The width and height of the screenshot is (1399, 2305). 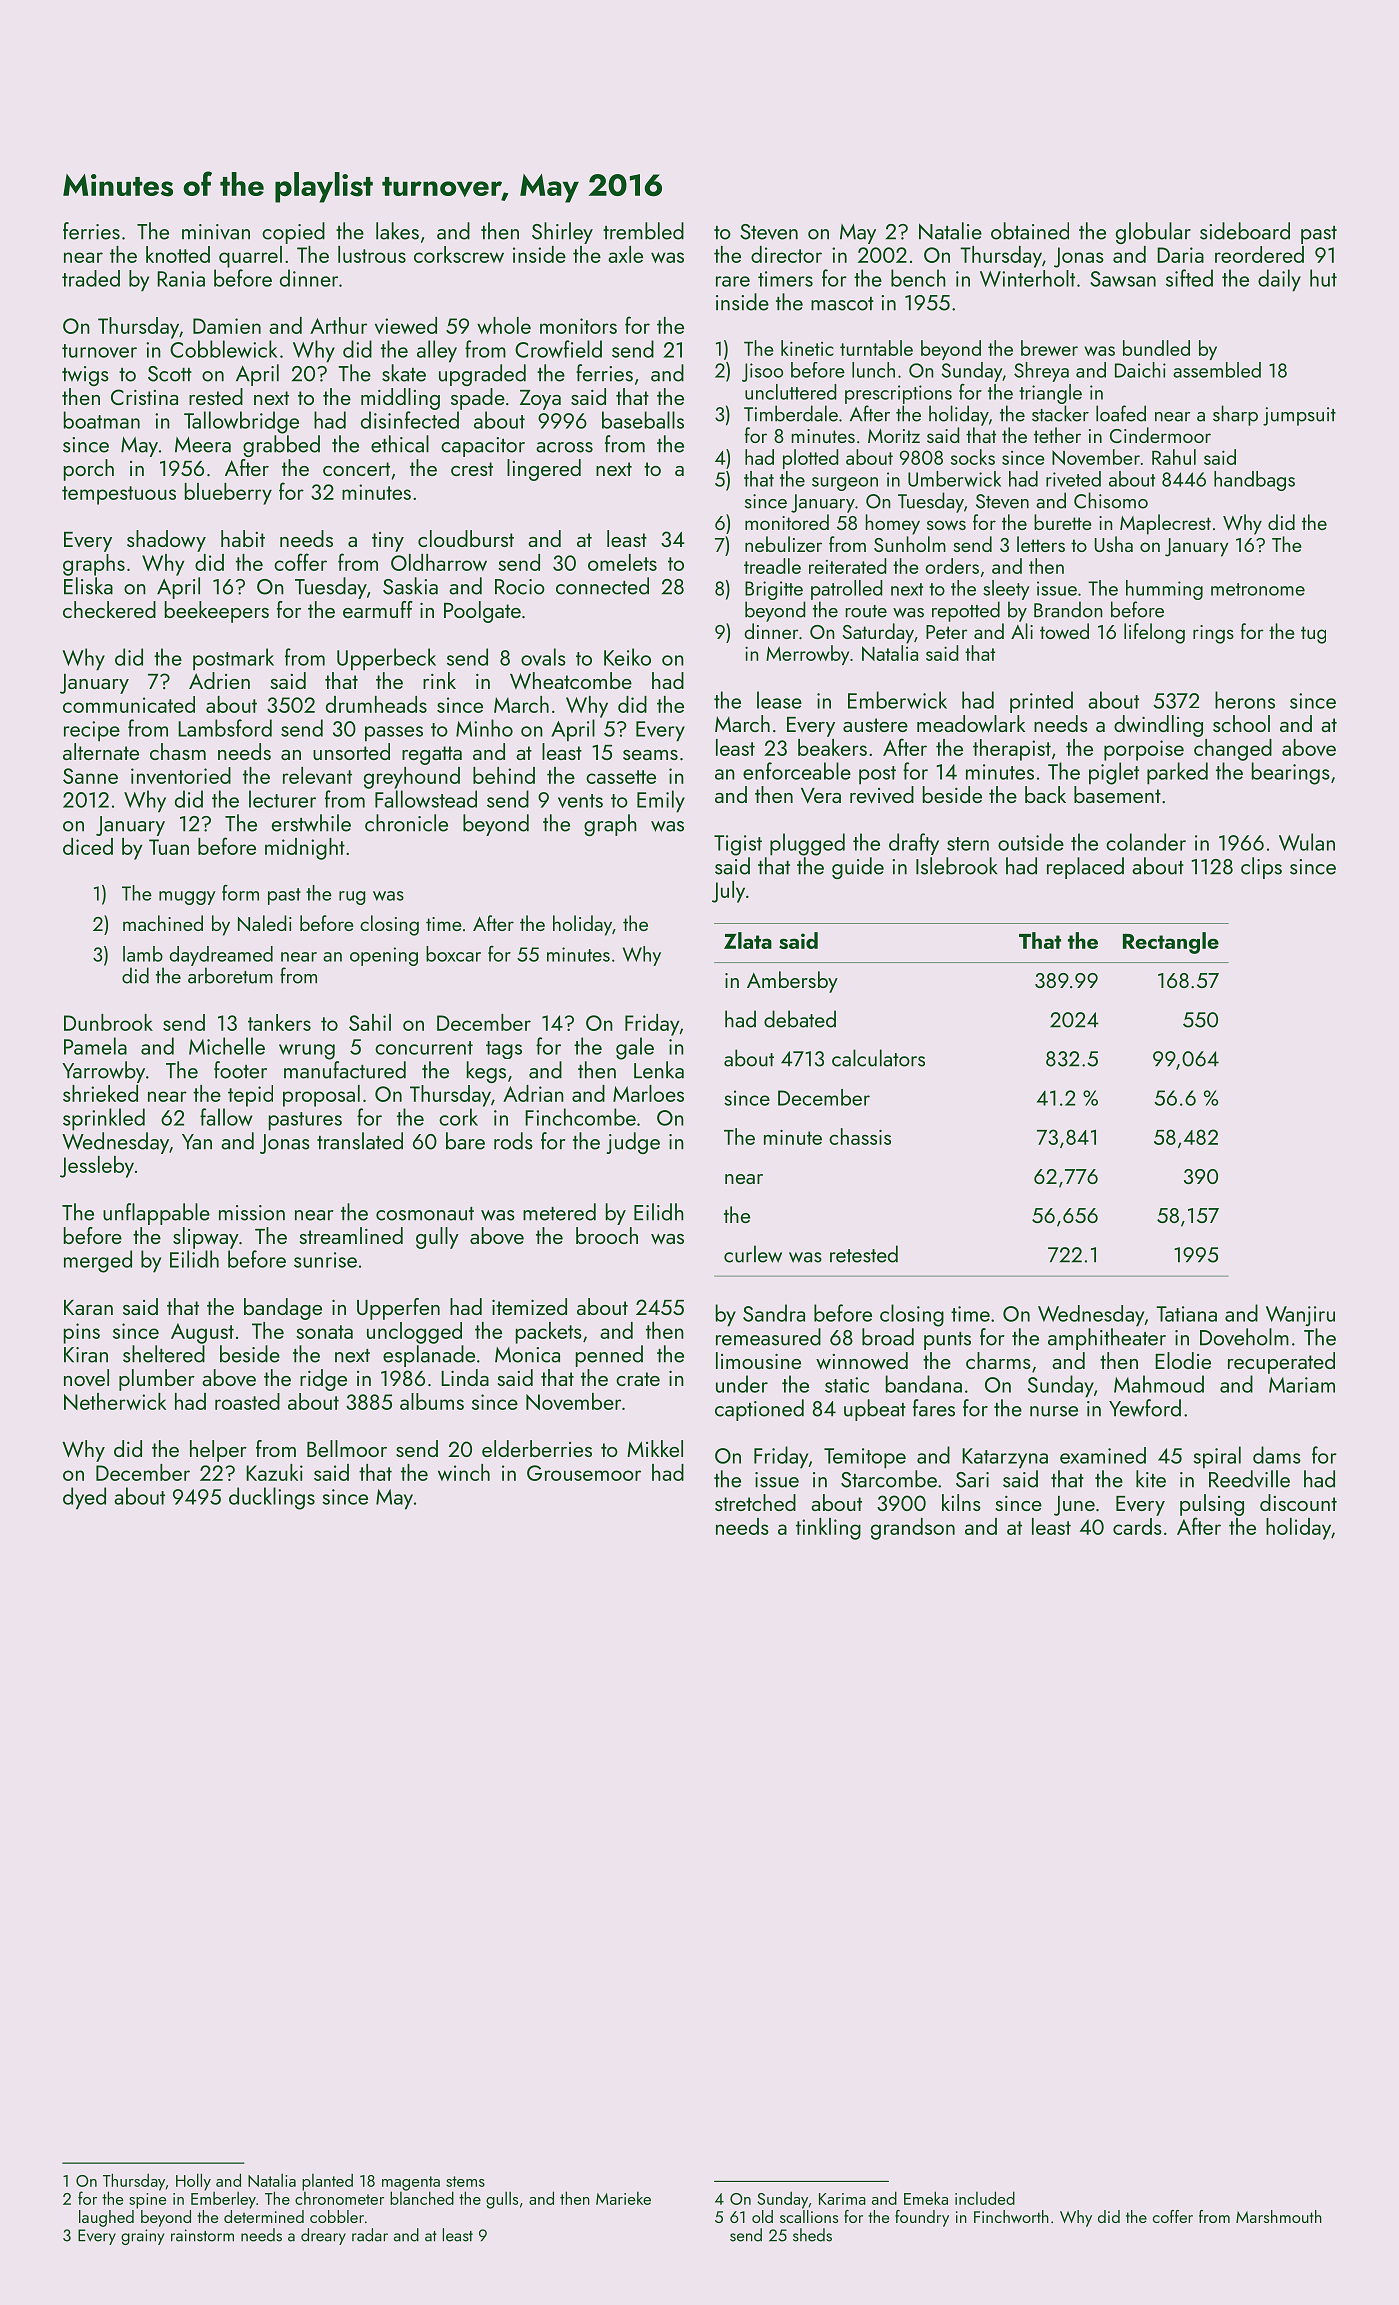 I want to click on Eliska, so click(x=88, y=586).
